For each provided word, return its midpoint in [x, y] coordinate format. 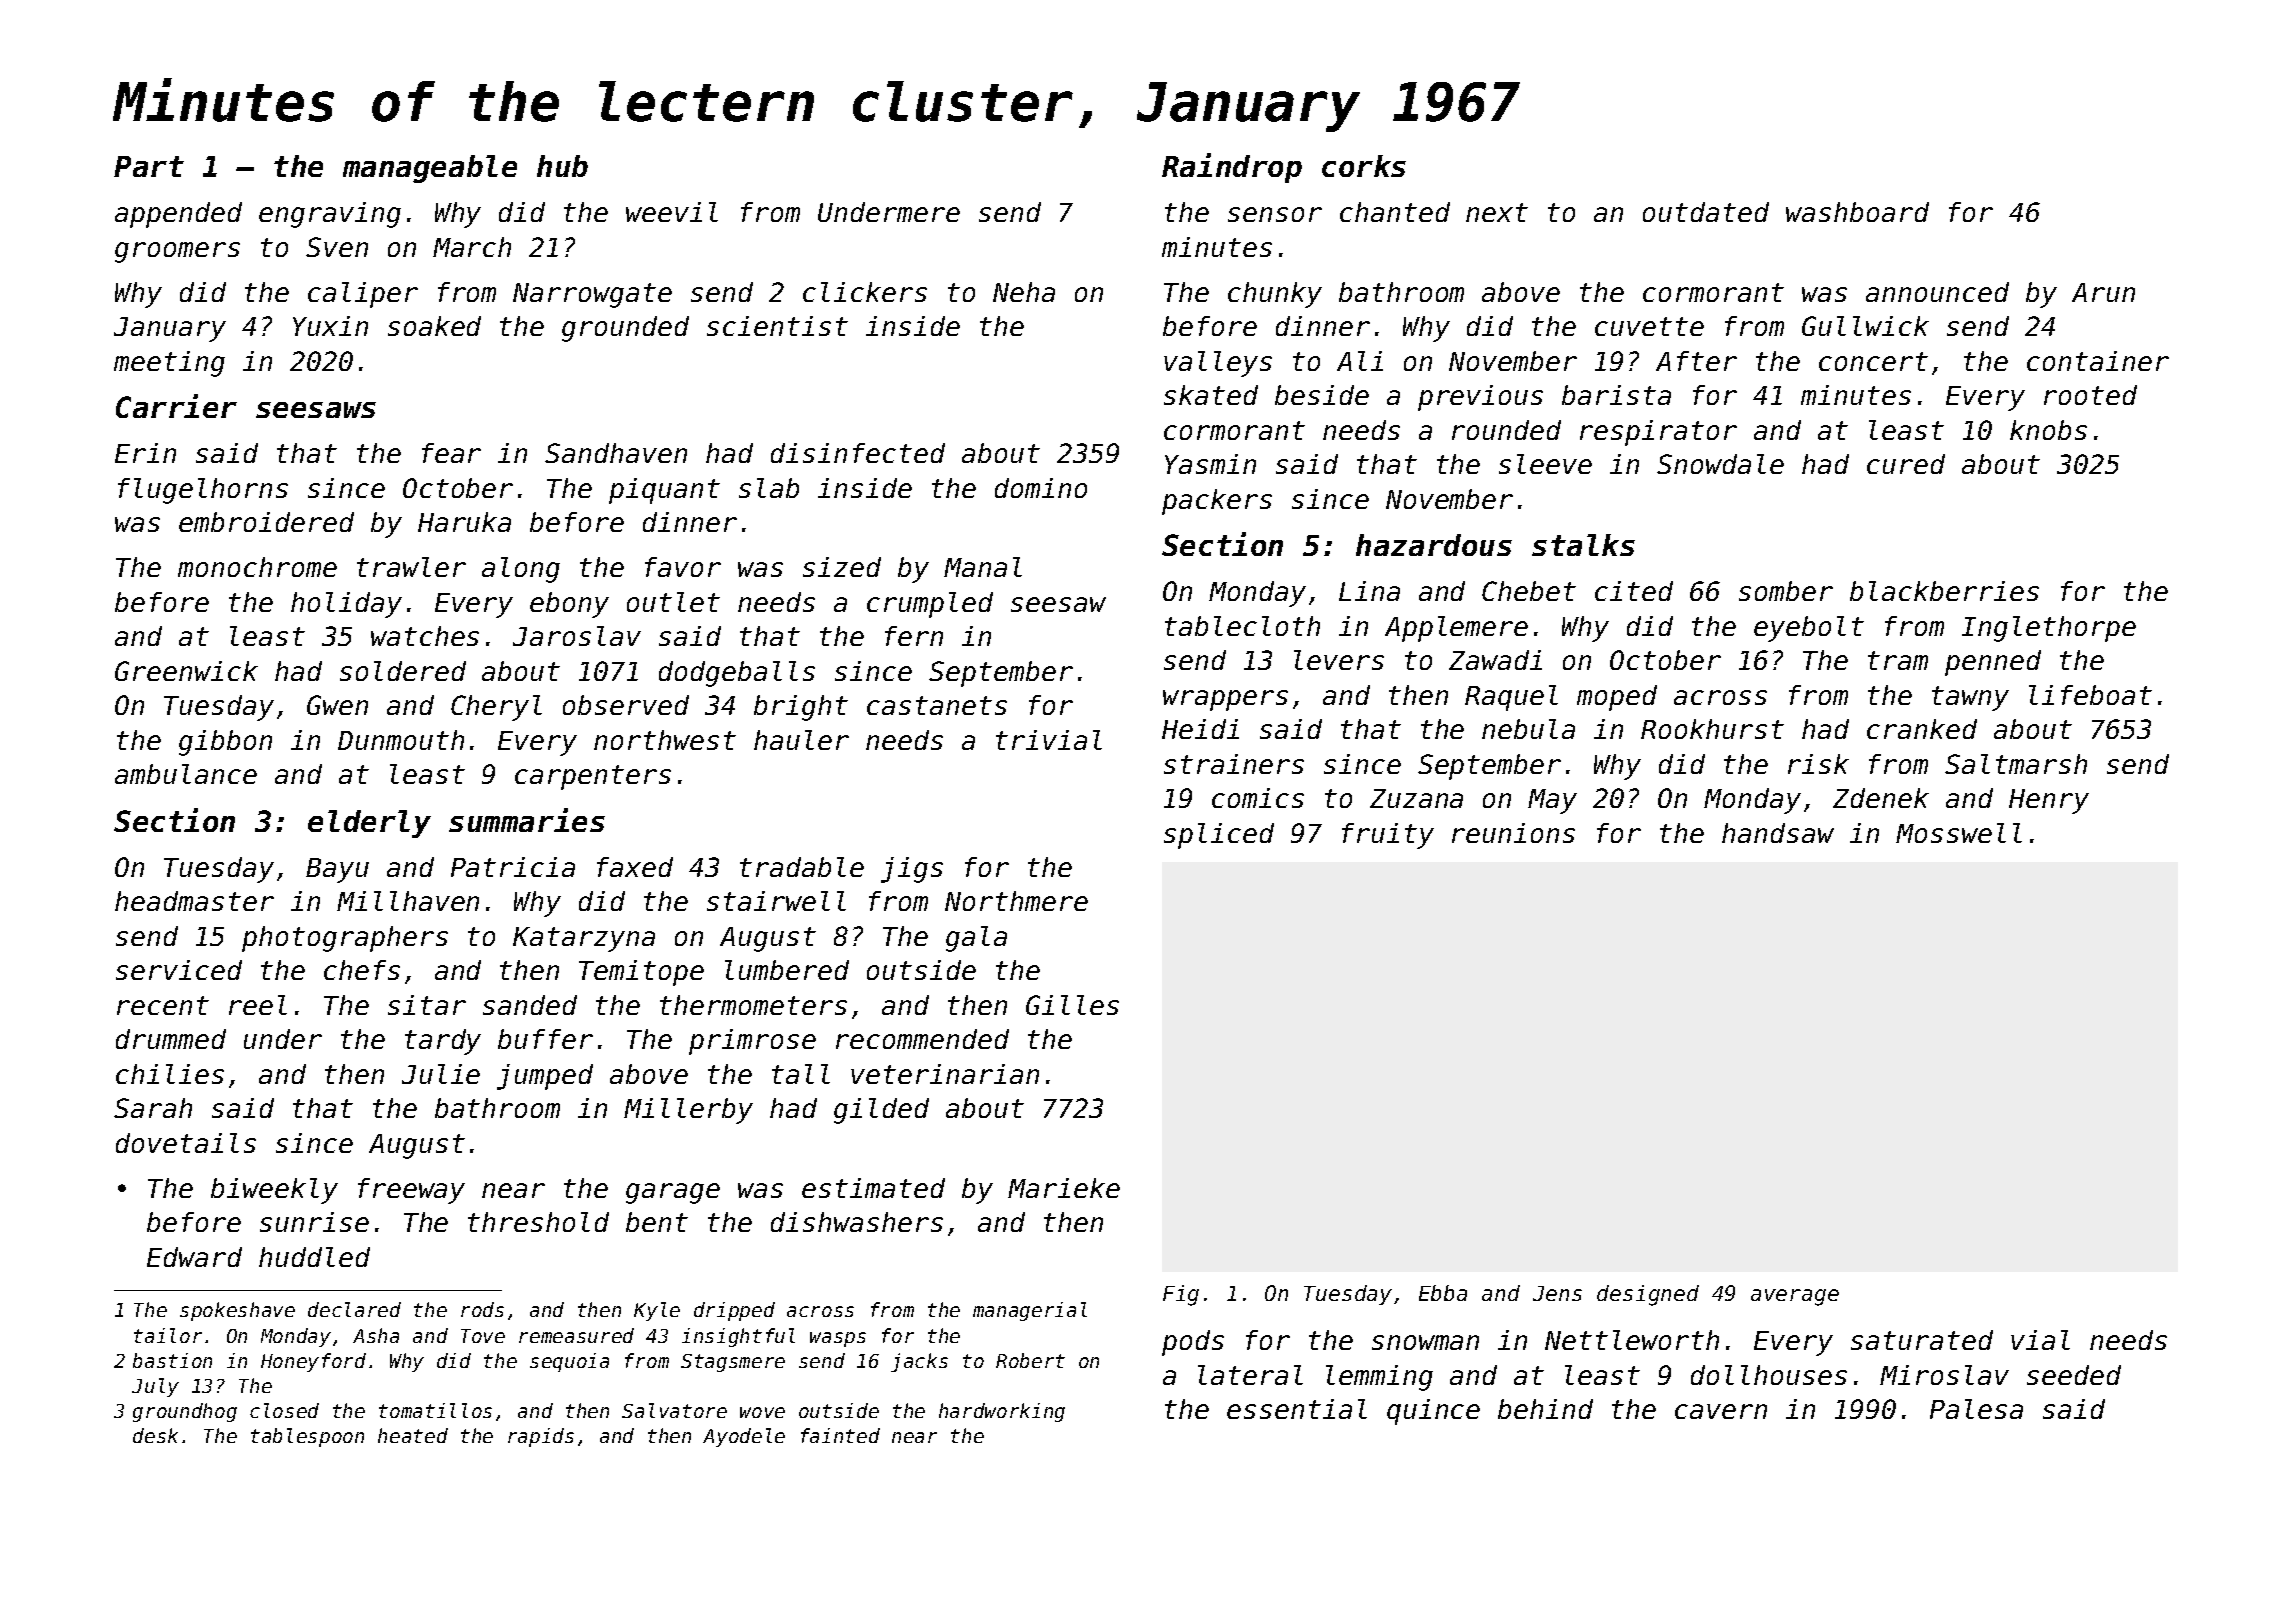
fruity [1388, 836]
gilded [881, 1111]
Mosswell [1959, 833]
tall [801, 1074]
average [1795, 1297]
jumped [545, 1077]
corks [1364, 166]
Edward [194, 1257]
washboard [1857, 212]
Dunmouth [401, 740]
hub [562, 166]
